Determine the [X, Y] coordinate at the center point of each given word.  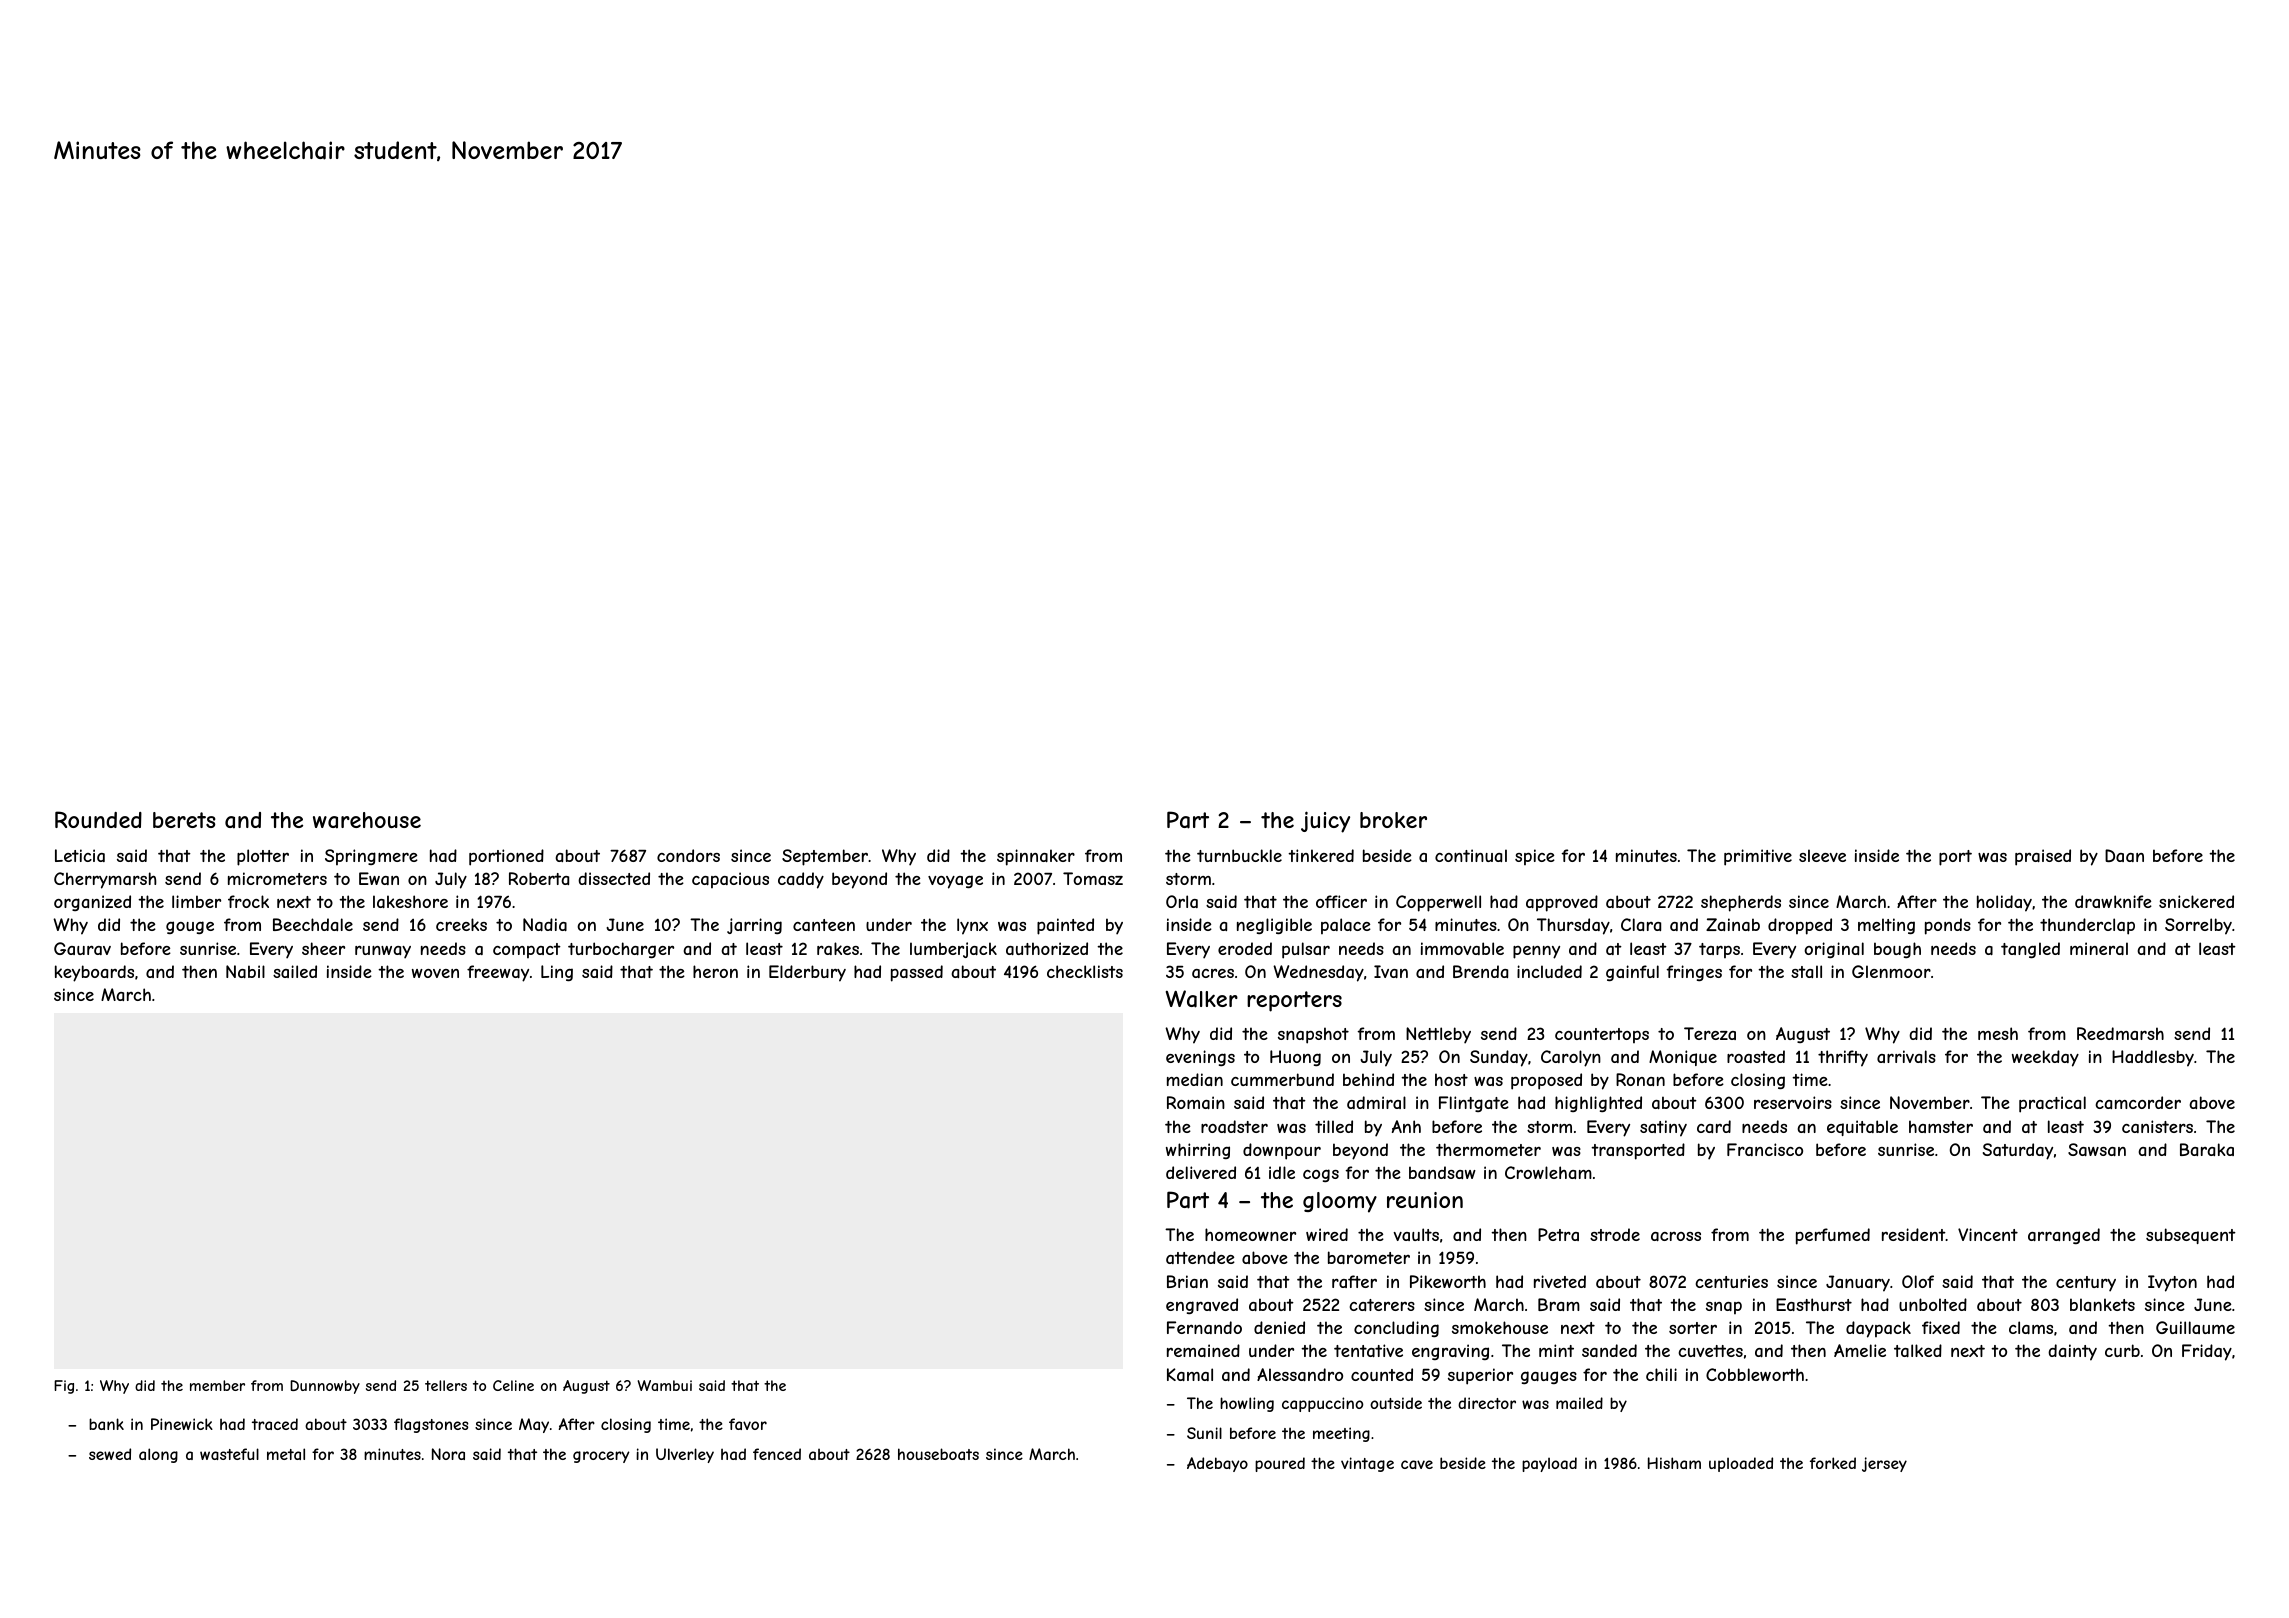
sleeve [1822, 855]
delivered [1201, 1172]
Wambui [665, 1385]
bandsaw [1442, 1172]
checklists [1085, 971]
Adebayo [1217, 1464]
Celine [513, 1385]
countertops [1602, 1035]
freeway [498, 973]
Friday [2207, 1352]
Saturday [2018, 1151]
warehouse [367, 820]
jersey [1884, 1464]
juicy [1325, 822]
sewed [110, 1454]
